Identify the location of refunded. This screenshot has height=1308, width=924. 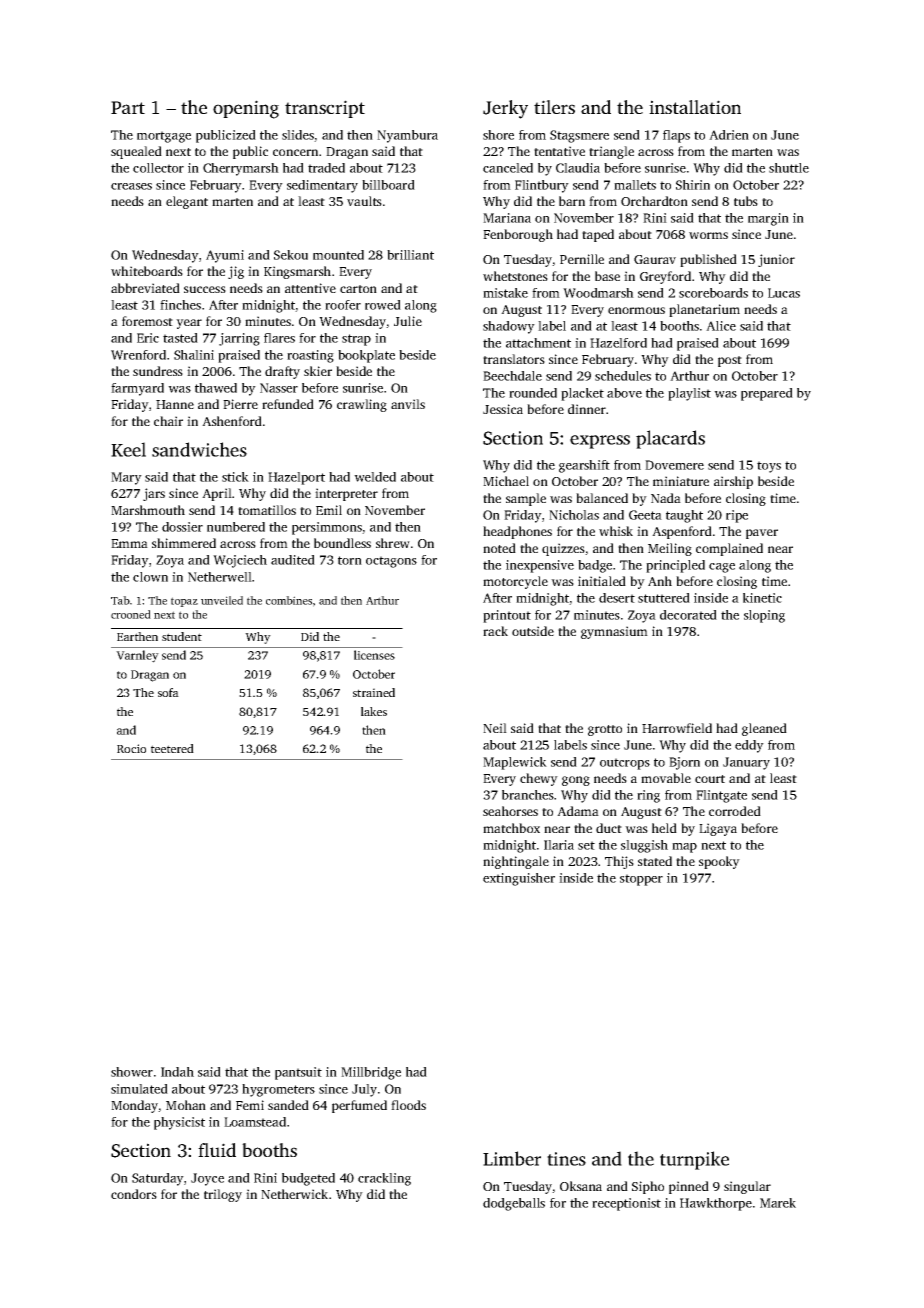
(288, 404).
